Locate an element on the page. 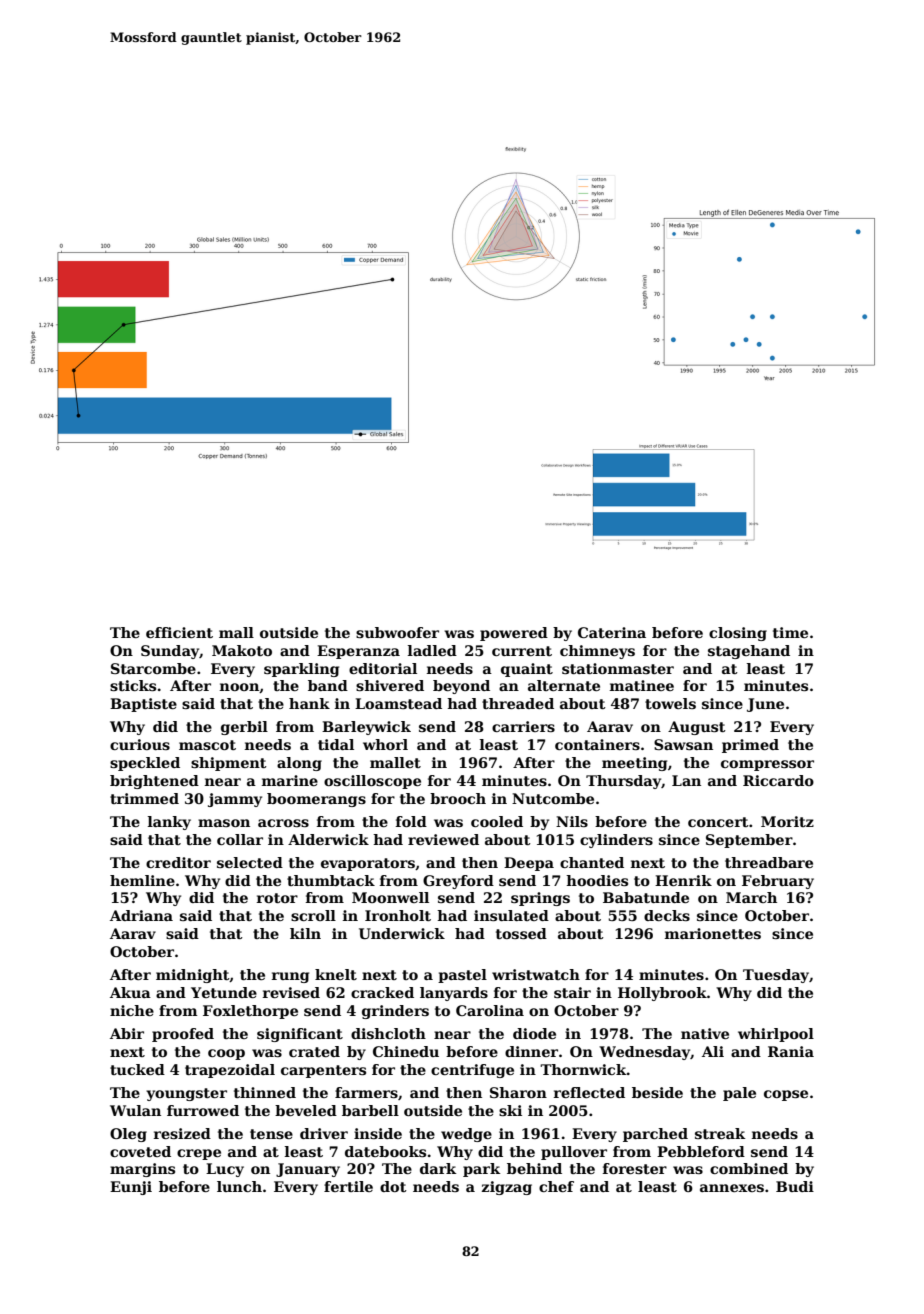  quaint is located at coordinates (527, 670).
